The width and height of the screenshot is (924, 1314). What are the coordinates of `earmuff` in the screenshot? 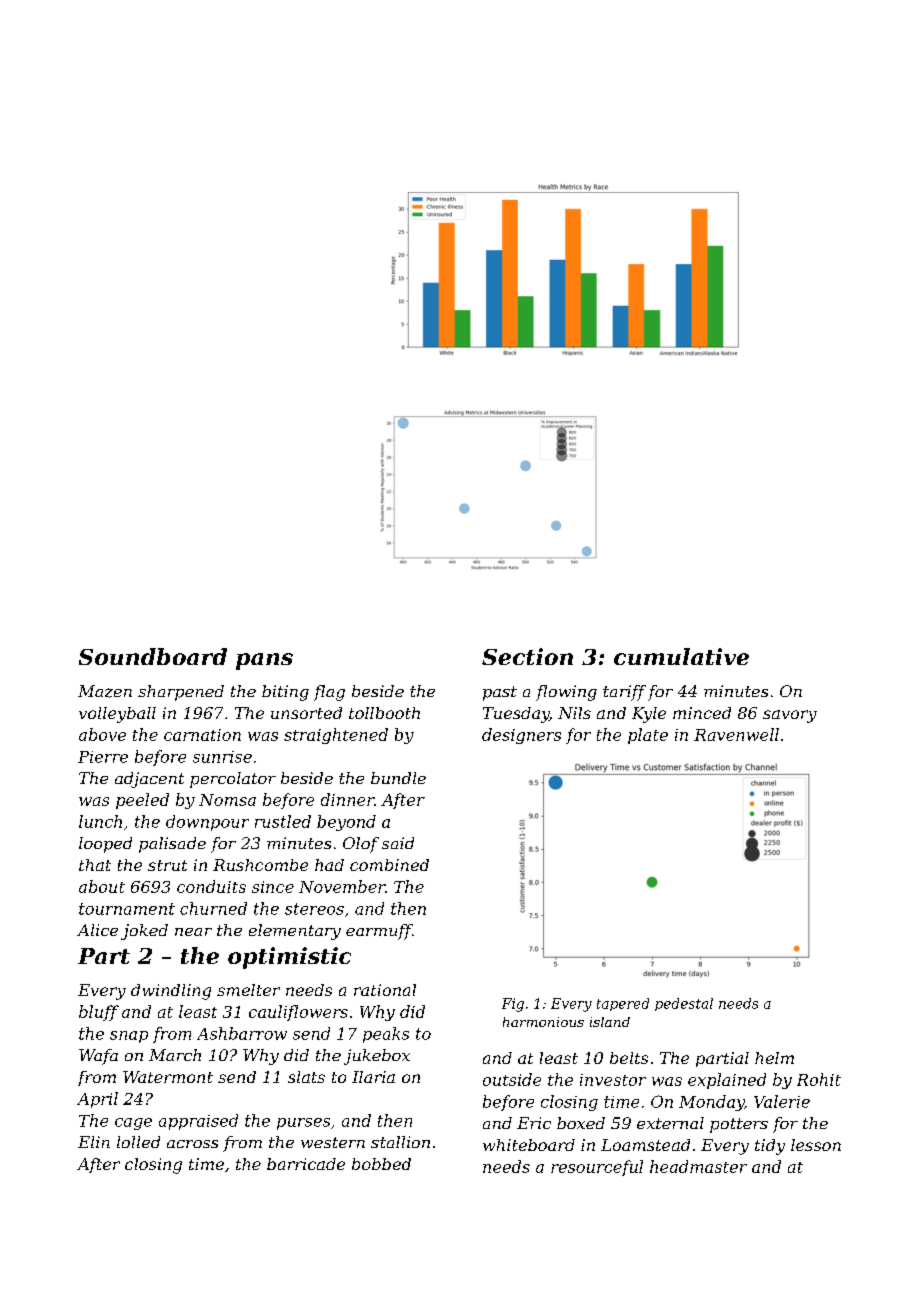 It's located at (379, 932).
